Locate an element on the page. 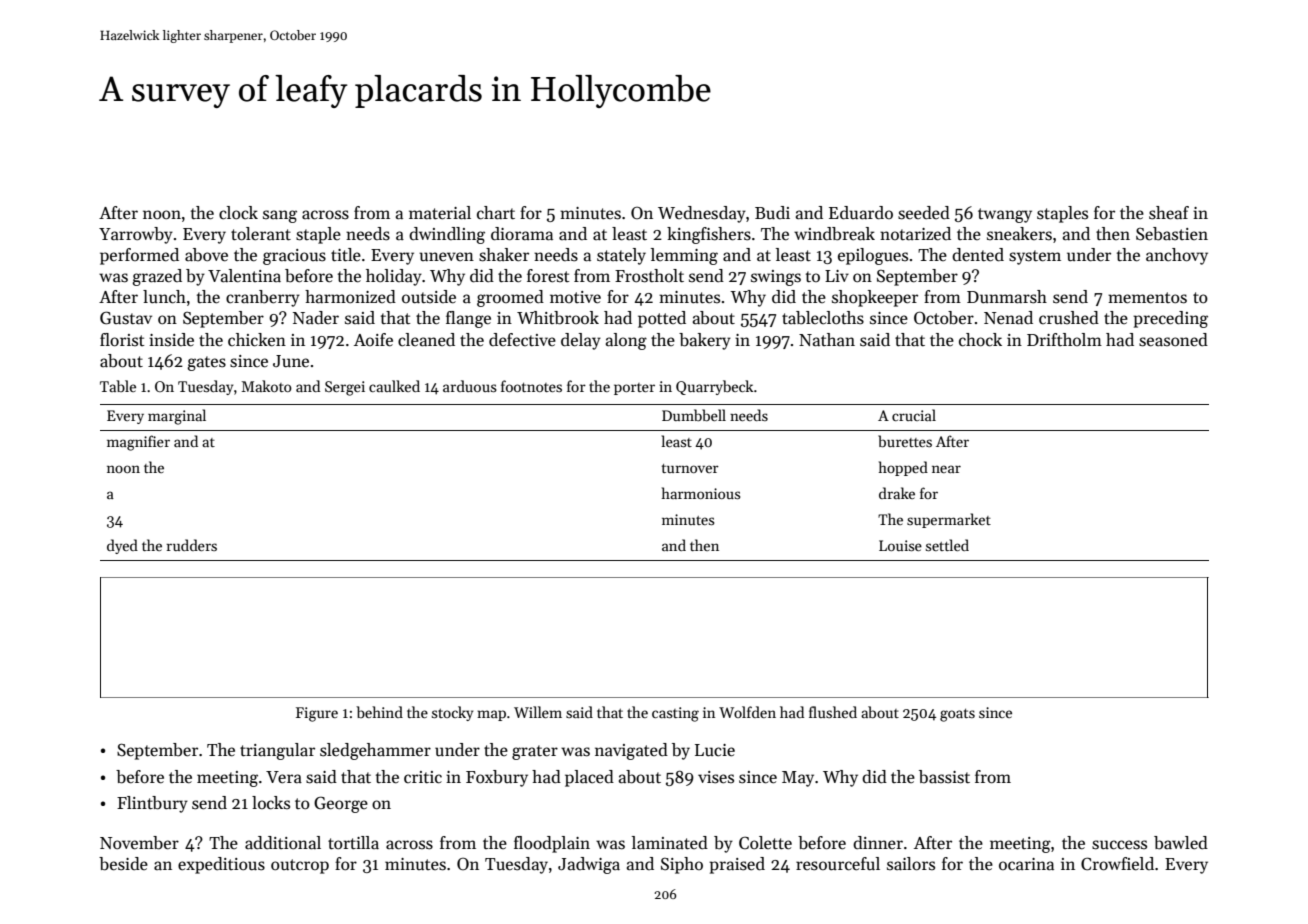 This document has height=924, width=1308. outcrop is located at coordinates (300, 866).
